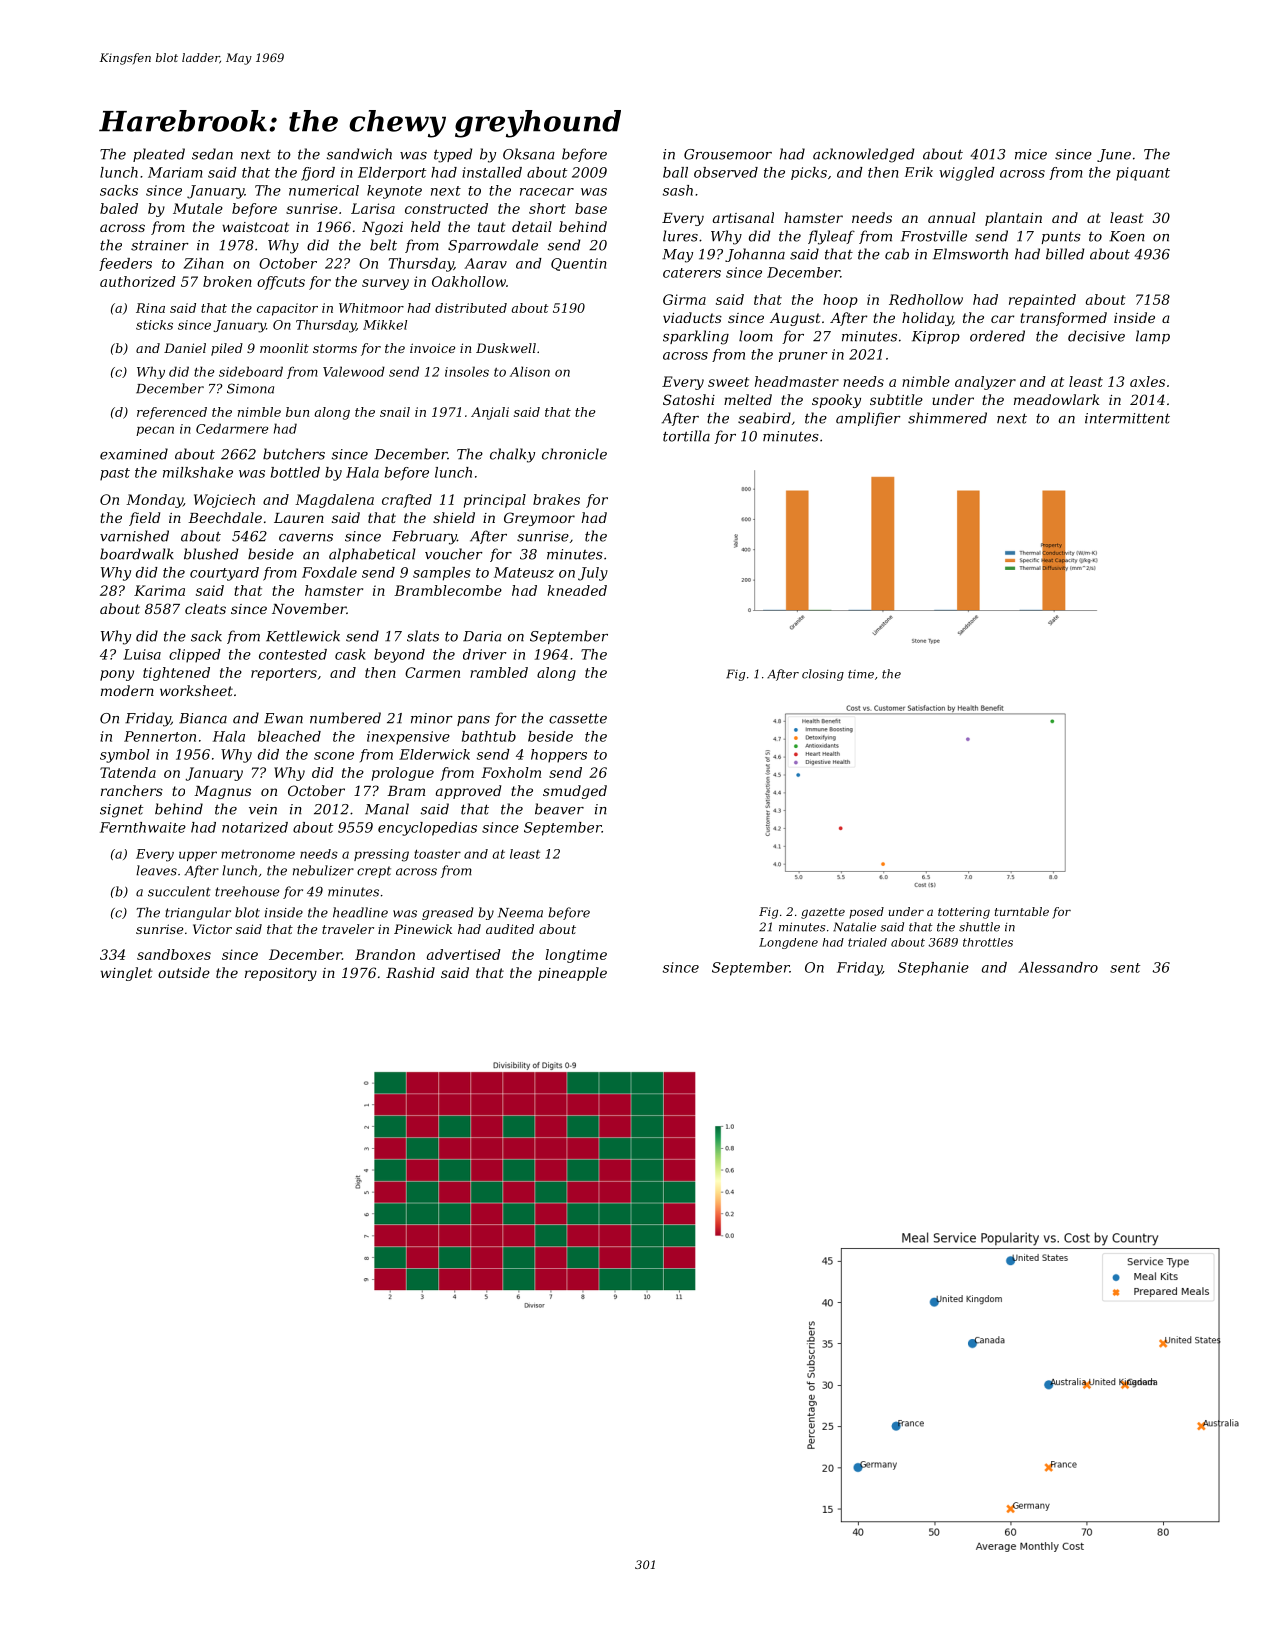 The image size is (1270, 1643). Describe the element at coordinates (678, 190) in the image. I see `sash` at that location.
